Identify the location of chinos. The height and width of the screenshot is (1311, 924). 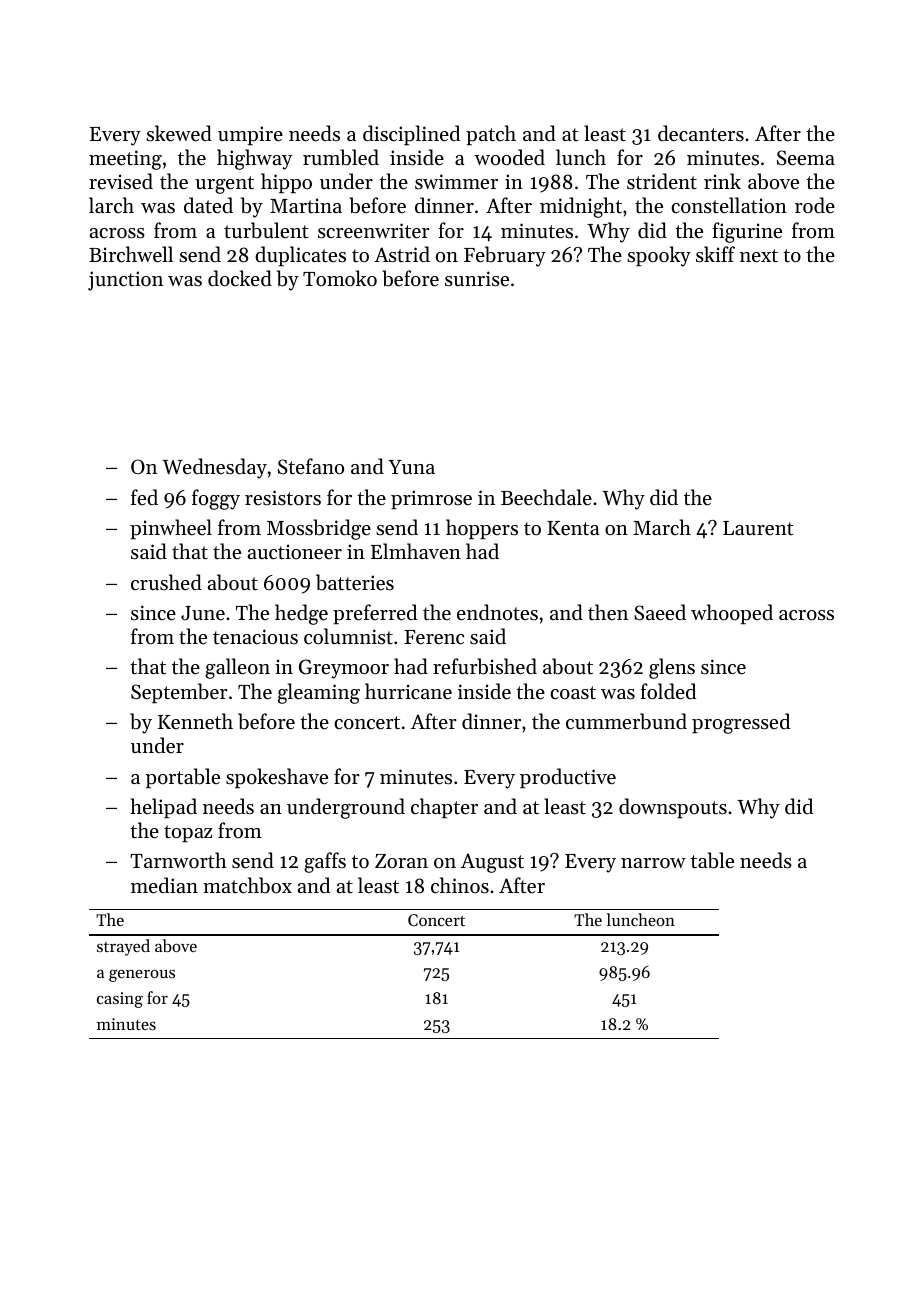
(460, 885).
